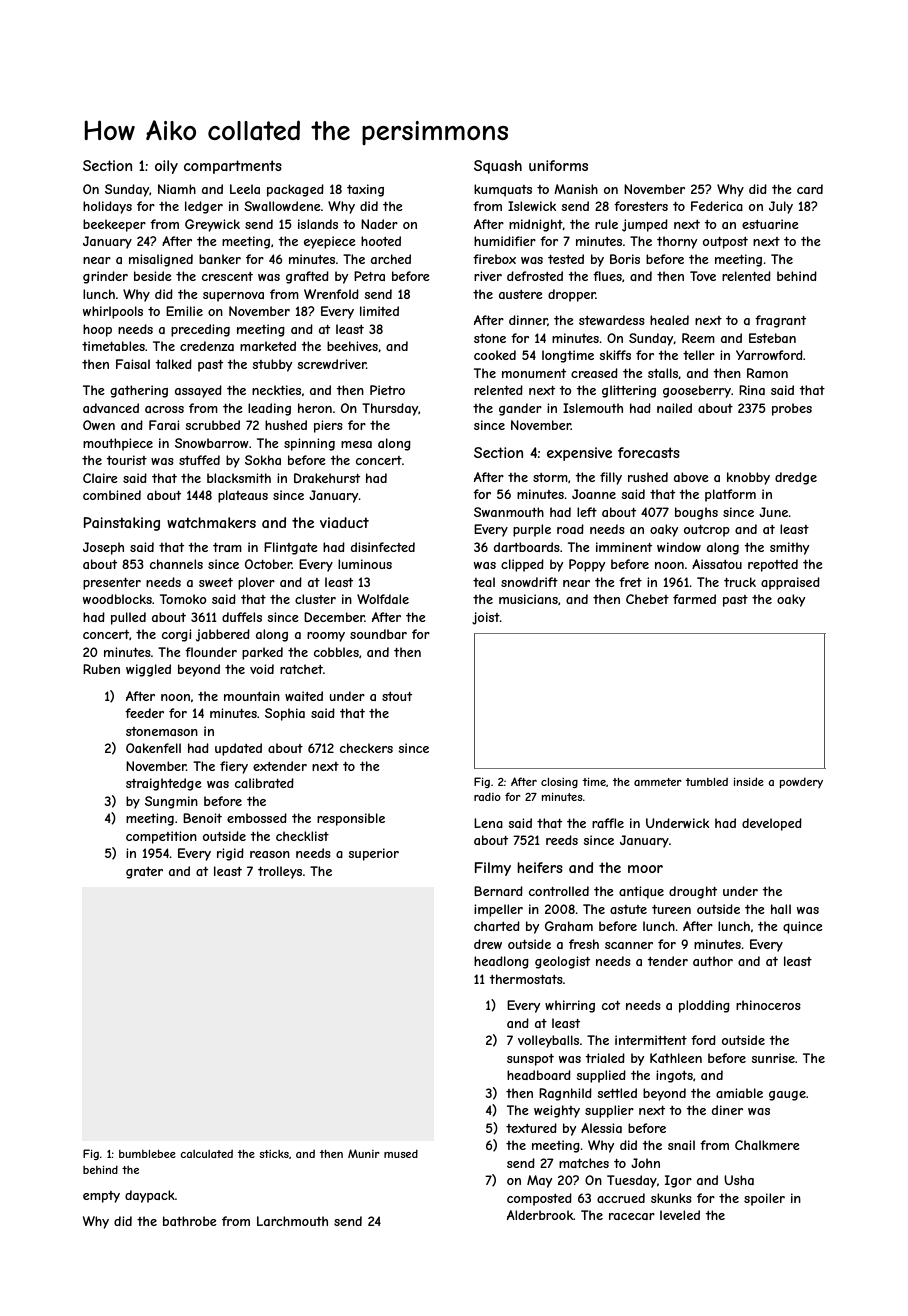 The height and width of the page is (1316, 908). Describe the element at coordinates (202, 818) in the page. I see `Benoit` at that location.
